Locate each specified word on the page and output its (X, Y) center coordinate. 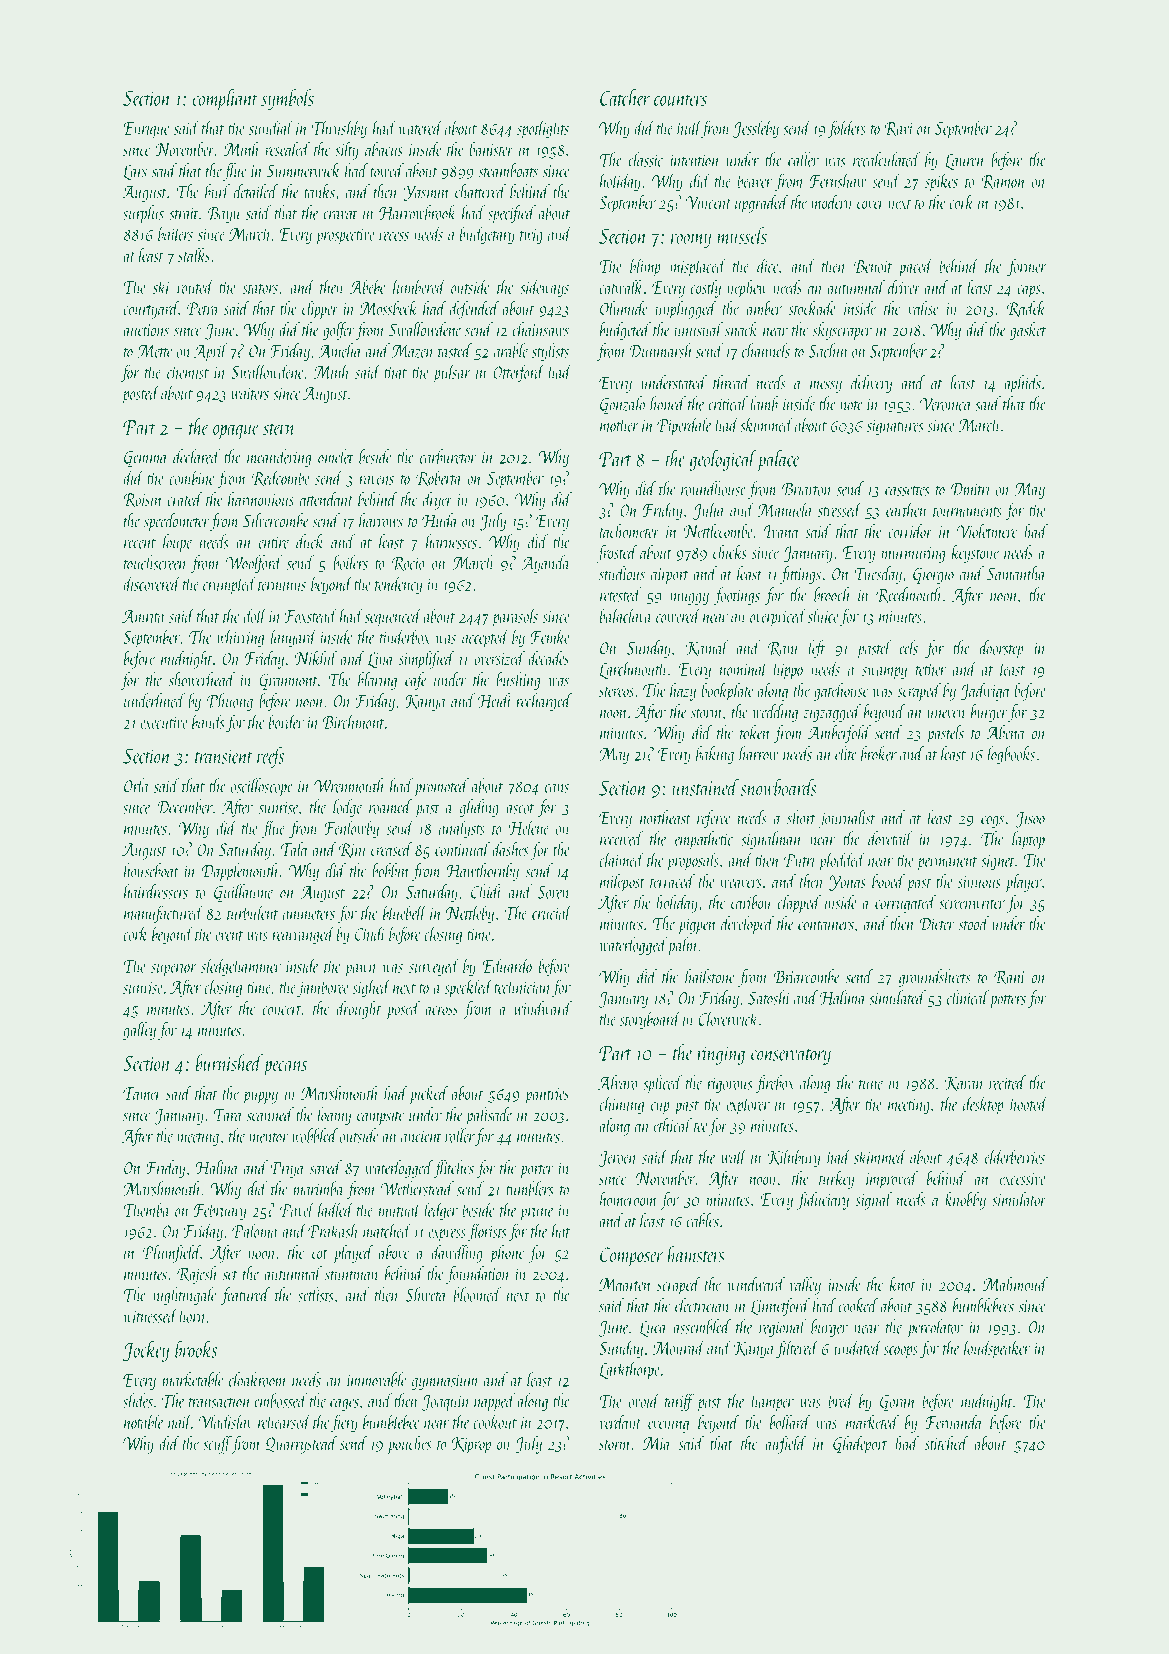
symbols (287, 99)
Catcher (625, 97)
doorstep (1001, 649)
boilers (350, 562)
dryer (437, 501)
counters (680, 100)
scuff (217, 1445)
